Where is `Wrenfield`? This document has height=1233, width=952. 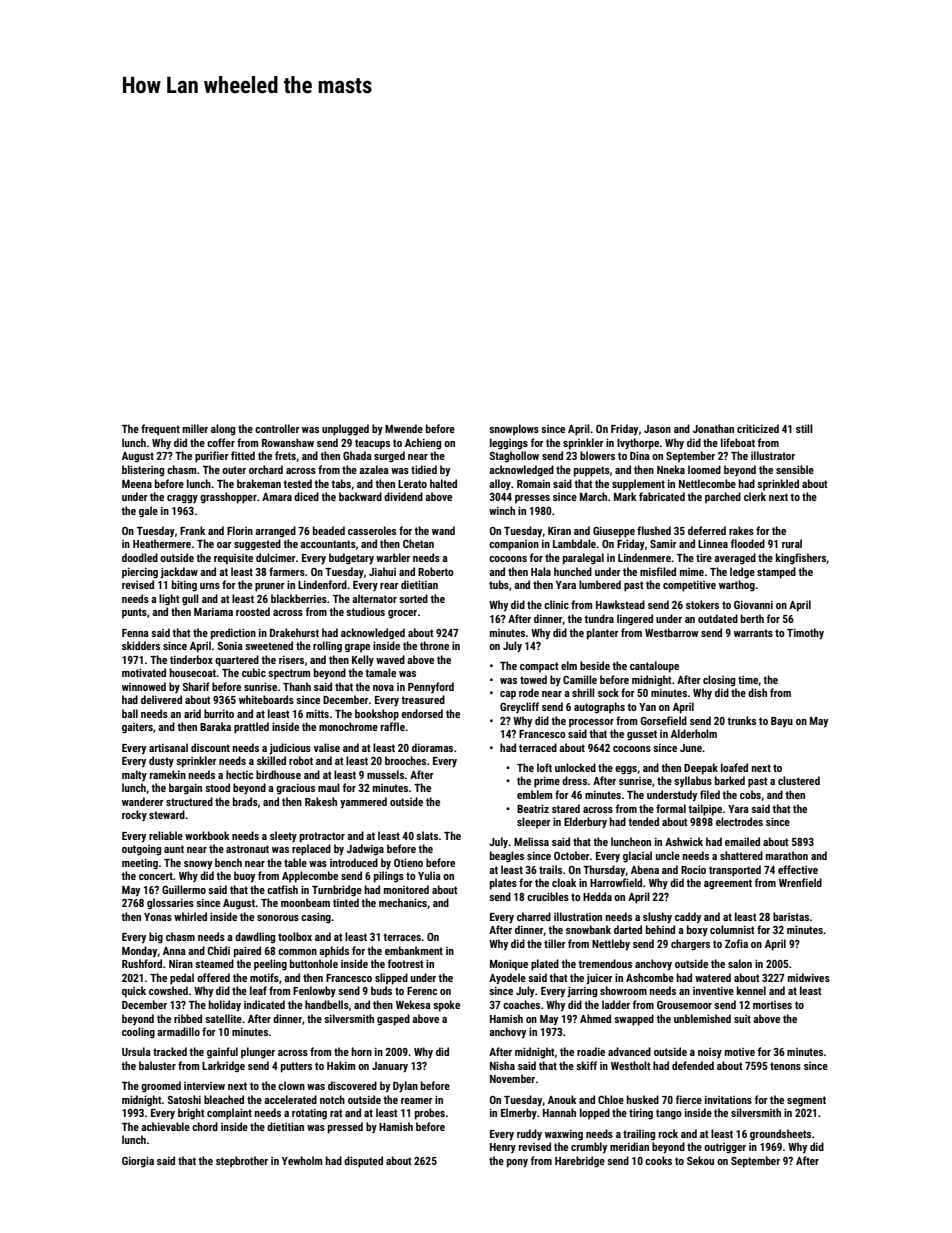 Wrenfield is located at coordinates (800, 882).
